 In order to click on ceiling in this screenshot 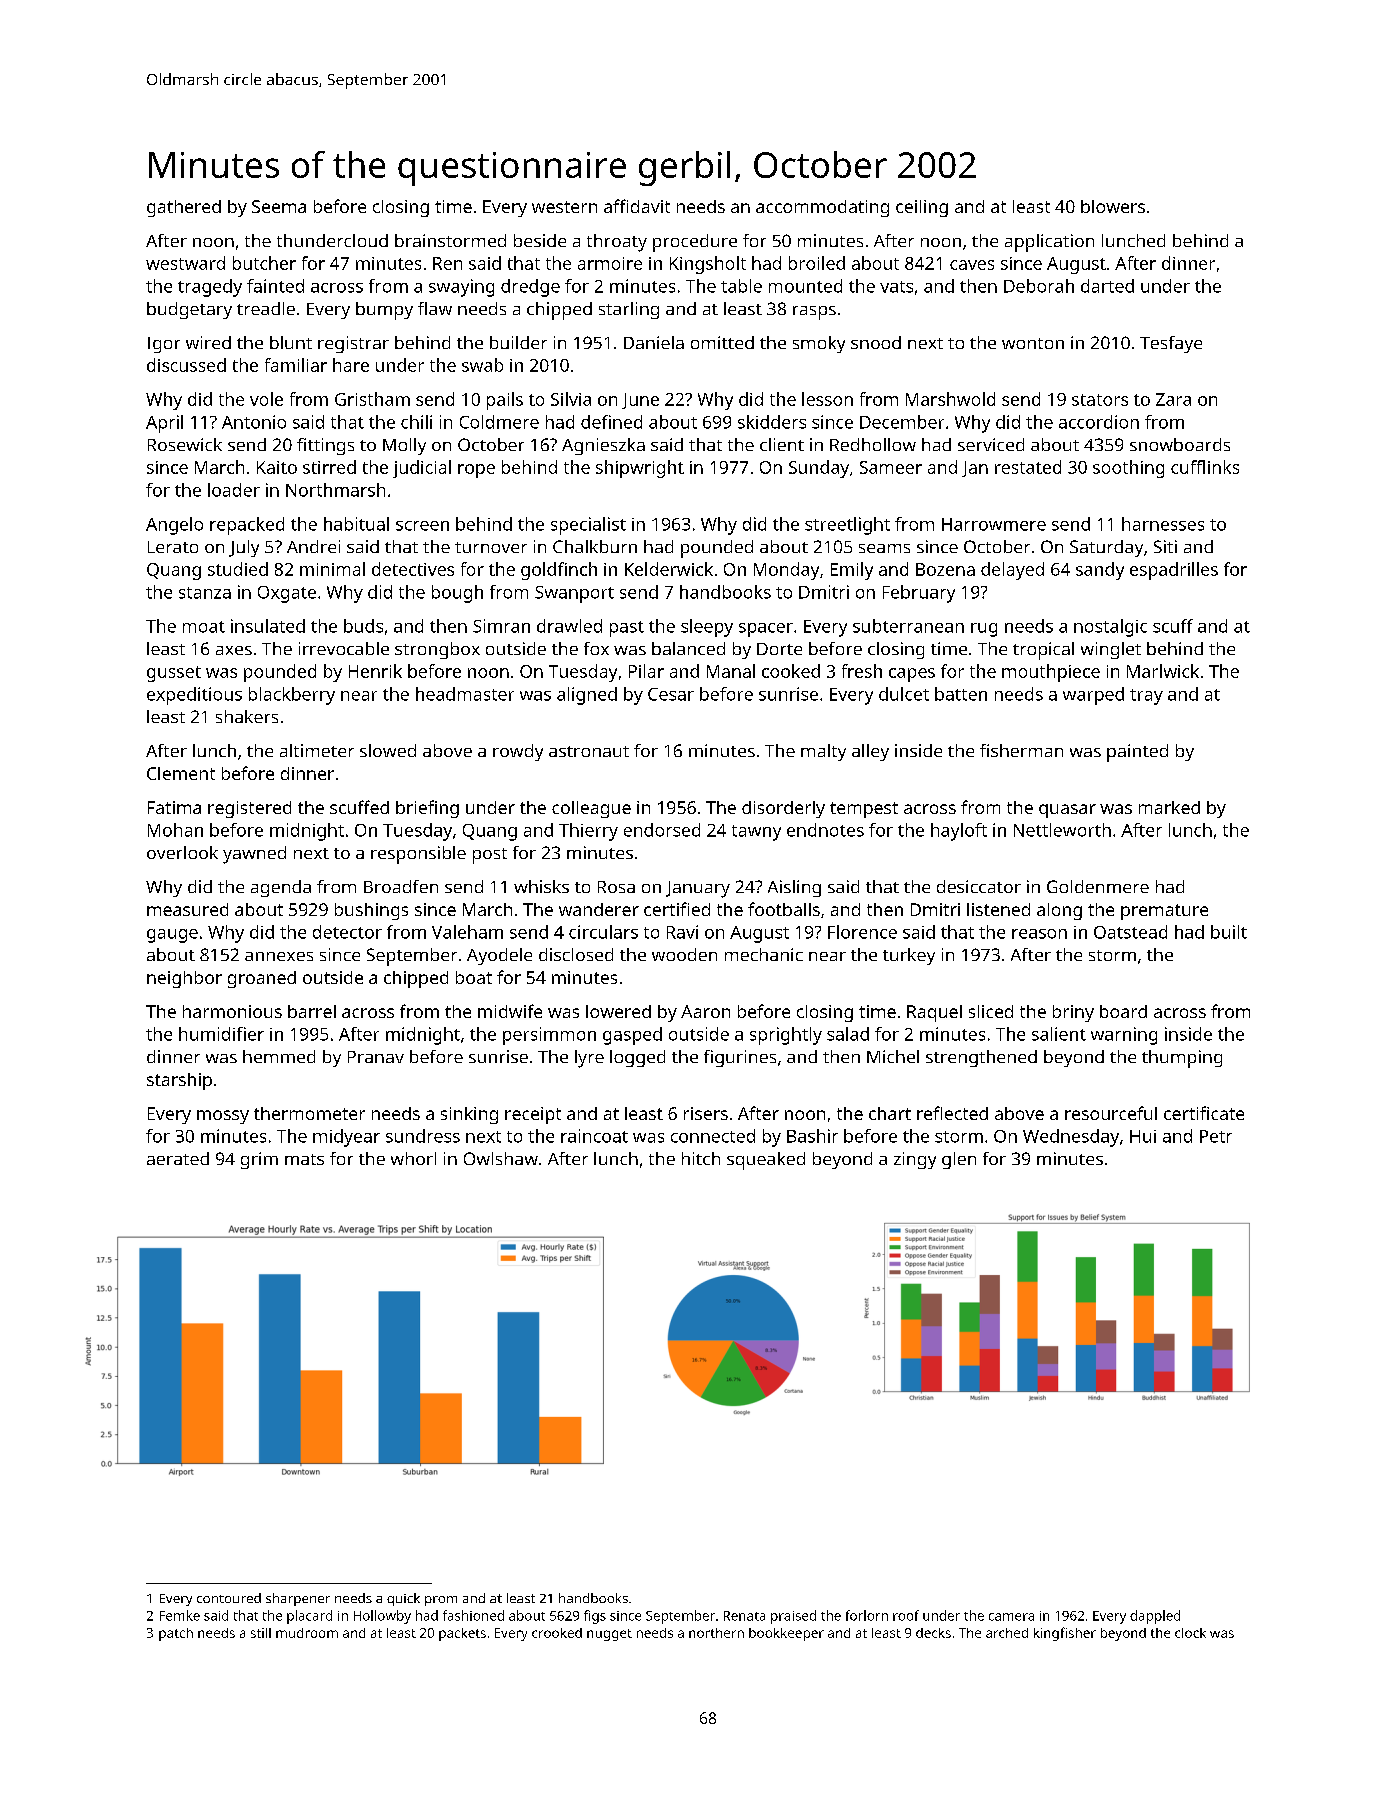, I will do `click(922, 208)`.
